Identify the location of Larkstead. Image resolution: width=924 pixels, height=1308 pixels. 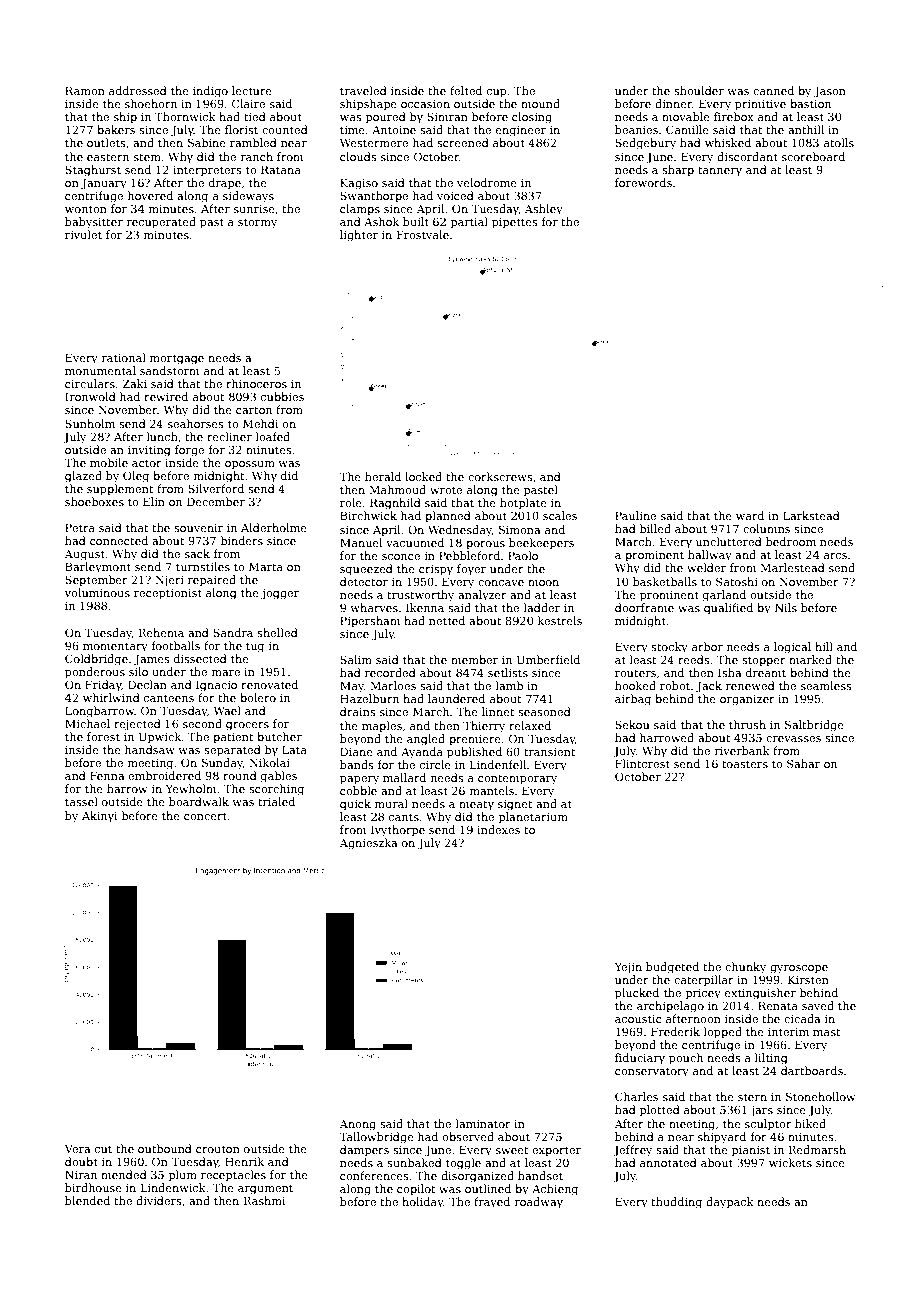
(811, 515).
